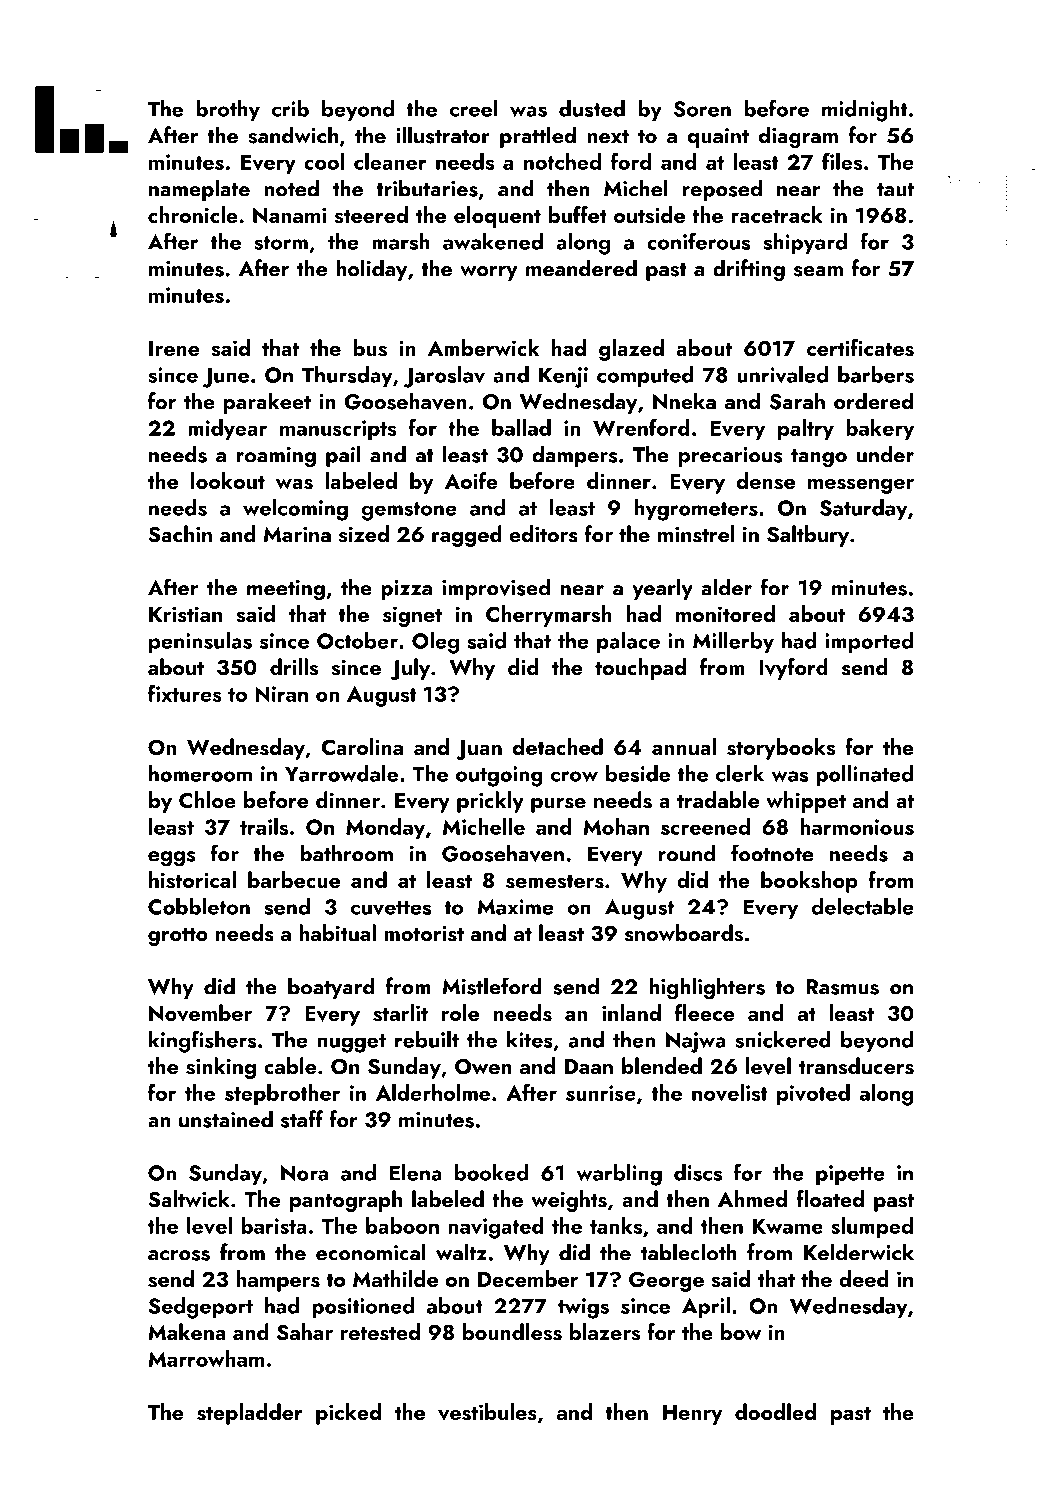 This screenshot has width=1062, height=1508. Describe the element at coordinates (885, 454) in the screenshot. I see `under` at that location.
